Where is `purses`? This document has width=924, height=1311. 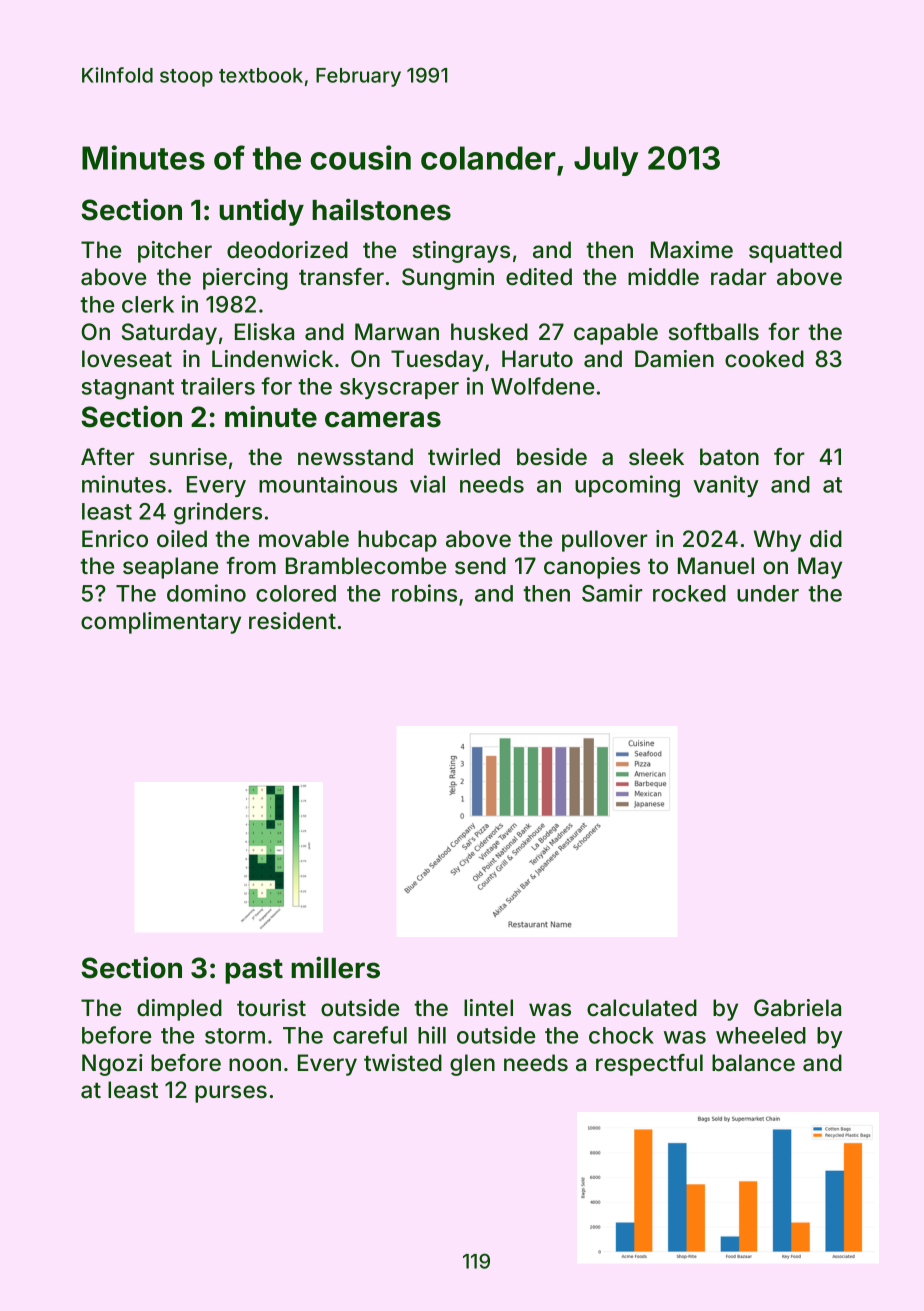
purses is located at coordinates (231, 1094).
